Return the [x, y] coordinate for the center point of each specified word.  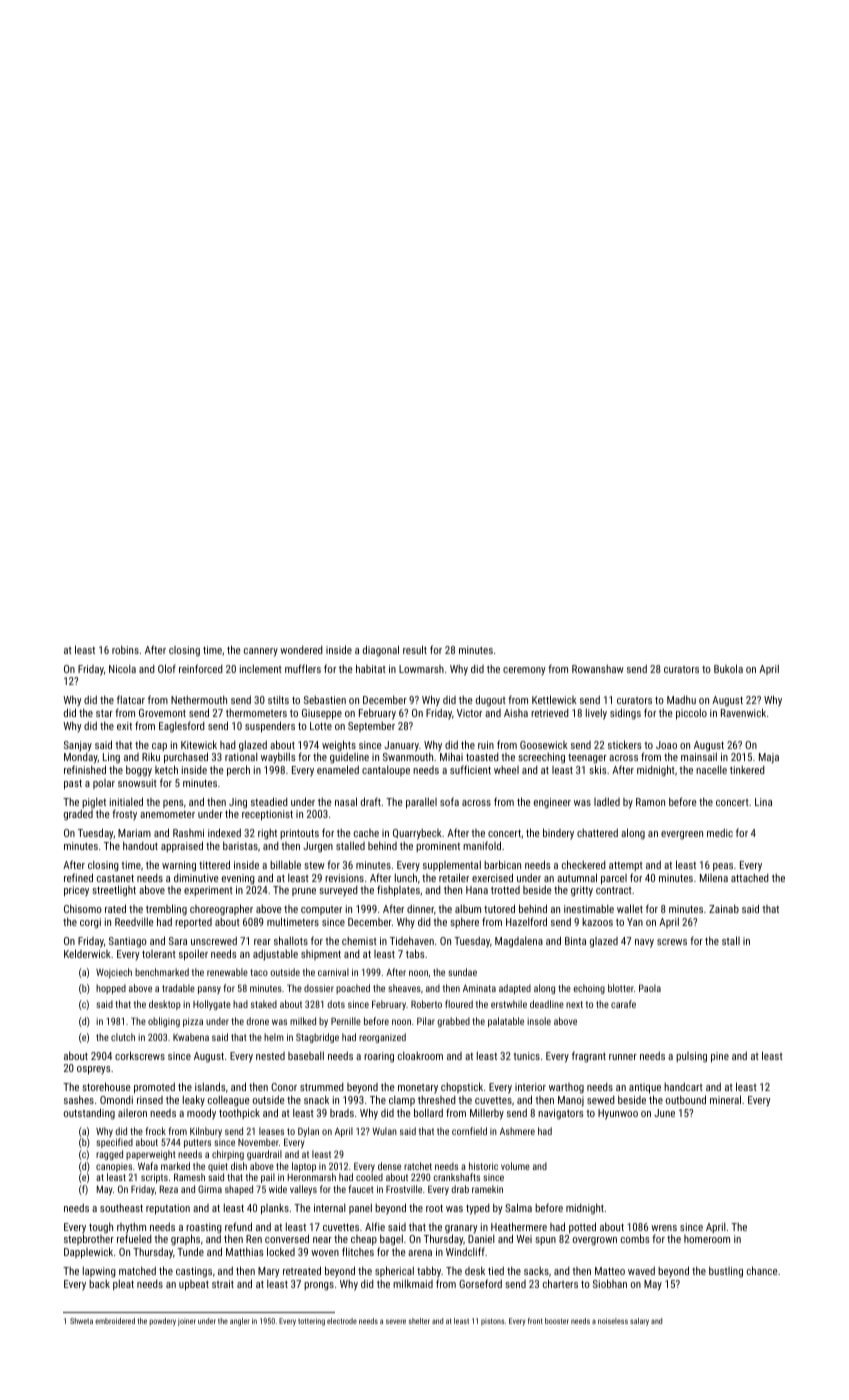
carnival [333, 972]
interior [530, 1087]
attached [750, 878]
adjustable [275, 955]
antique [645, 1088]
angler [239, 1322]
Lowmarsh [421, 669]
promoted [154, 1088]
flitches [358, 1251]
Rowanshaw [598, 669]
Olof [167, 668]
